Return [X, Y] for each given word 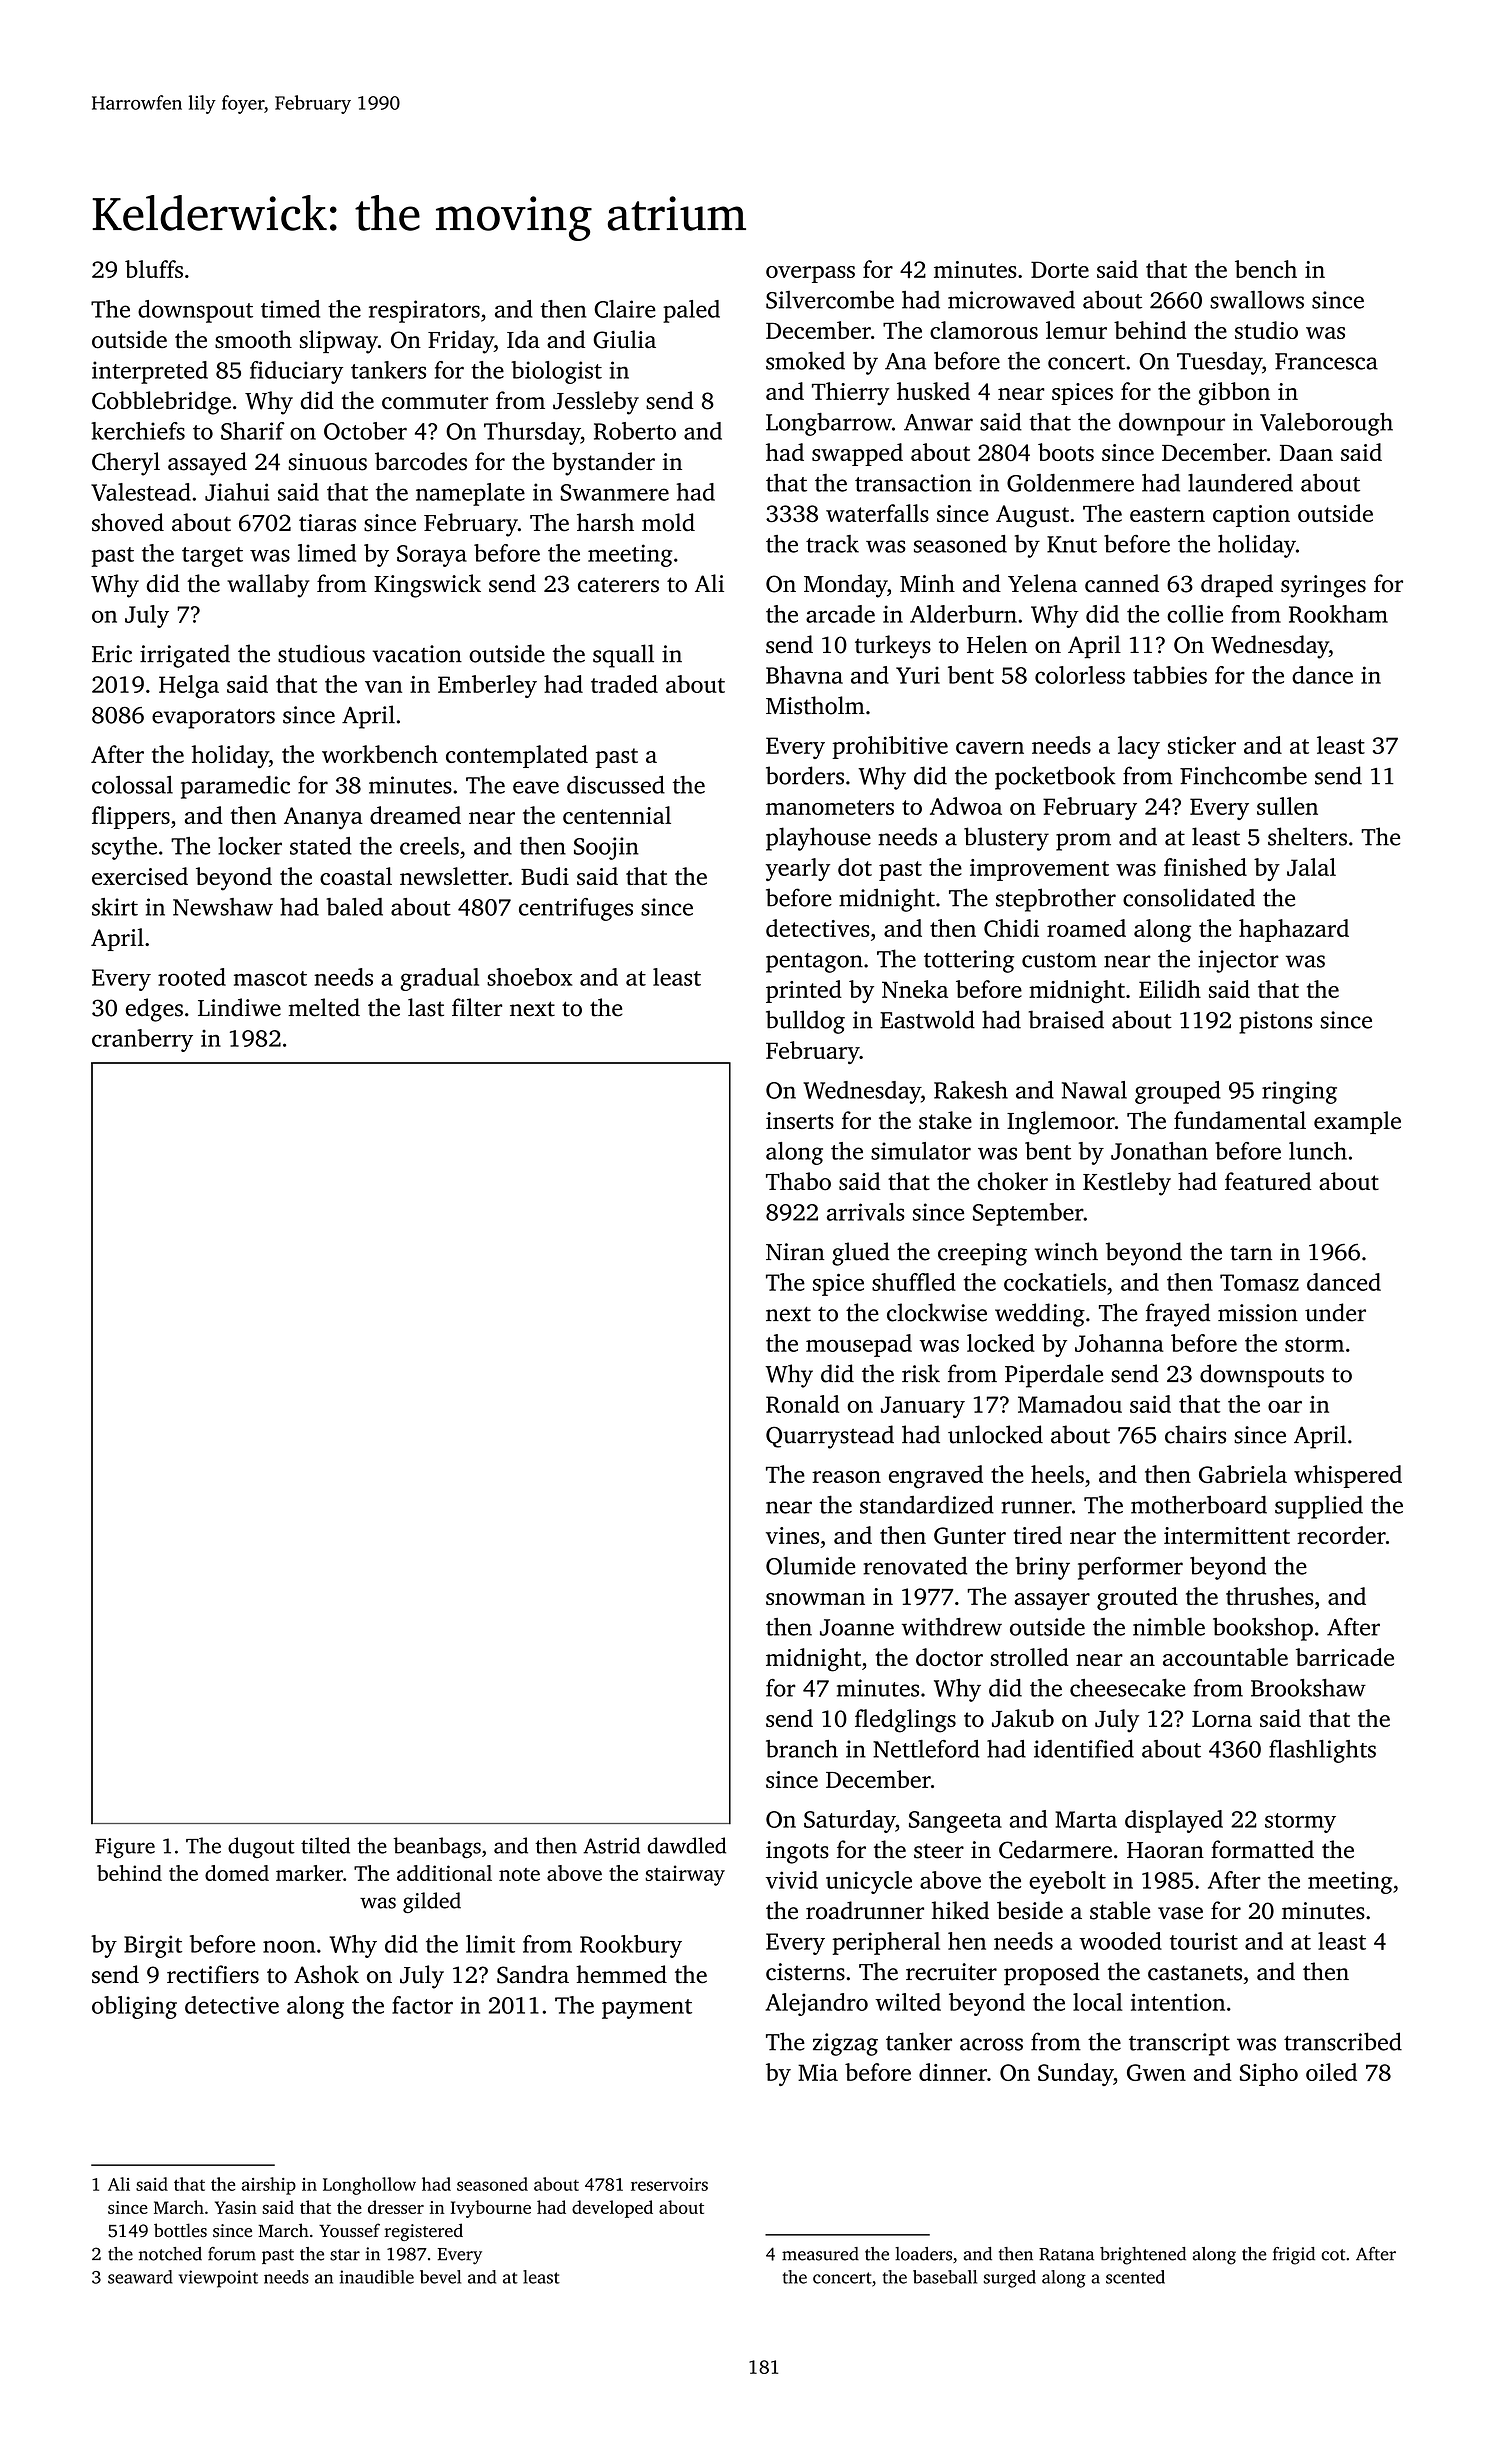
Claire [625, 309]
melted [324, 1007]
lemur [1076, 330]
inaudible [377, 2277]
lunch [1318, 1151]
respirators [424, 311]
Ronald [802, 1404]
